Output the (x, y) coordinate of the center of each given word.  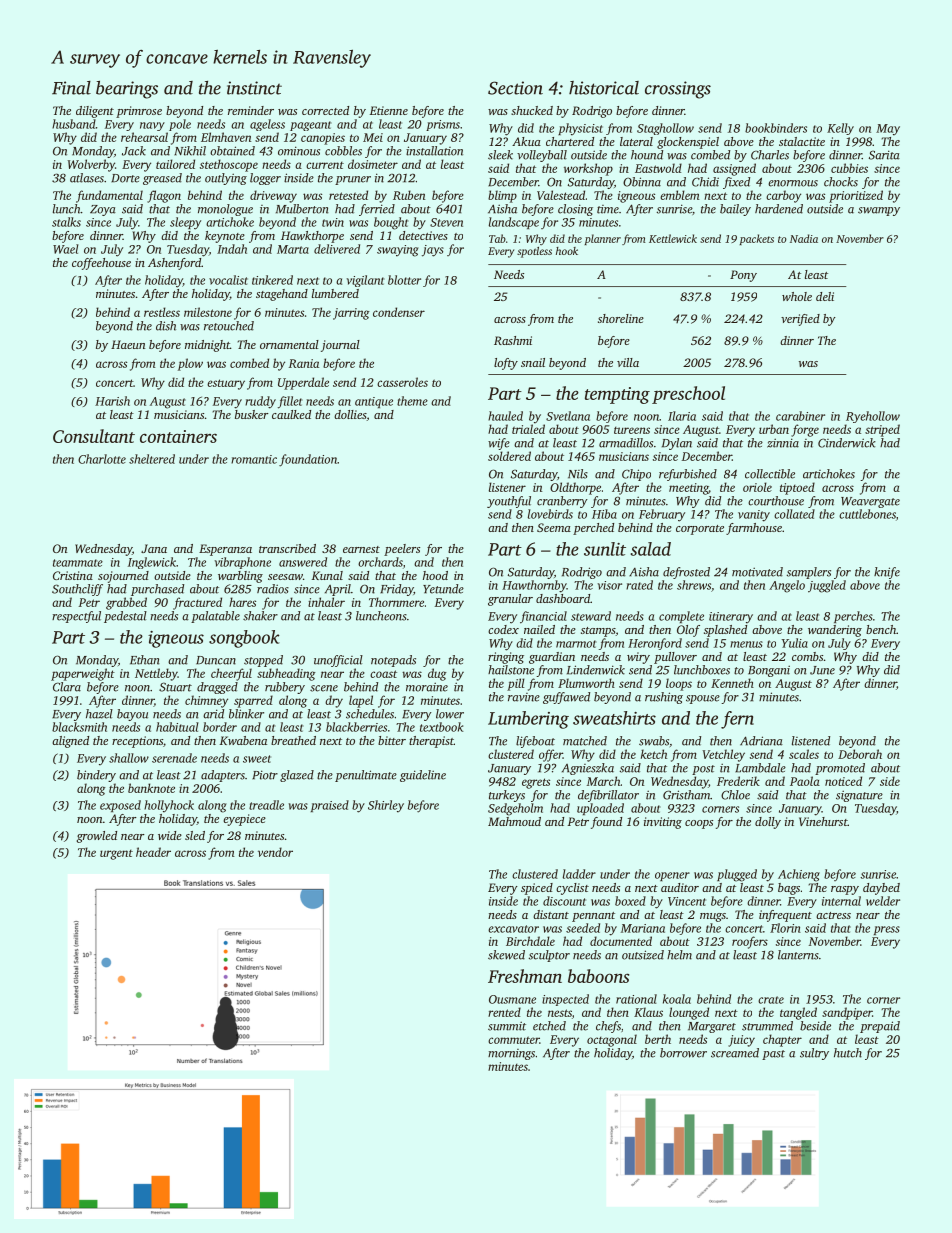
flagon (164, 196)
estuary (226, 384)
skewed (506, 955)
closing (575, 210)
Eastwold (658, 168)
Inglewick (152, 563)
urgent (116, 855)
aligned (70, 742)
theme (412, 401)
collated (794, 514)
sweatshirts (614, 718)
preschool (688, 395)
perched (593, 529)
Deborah (860, 754)
